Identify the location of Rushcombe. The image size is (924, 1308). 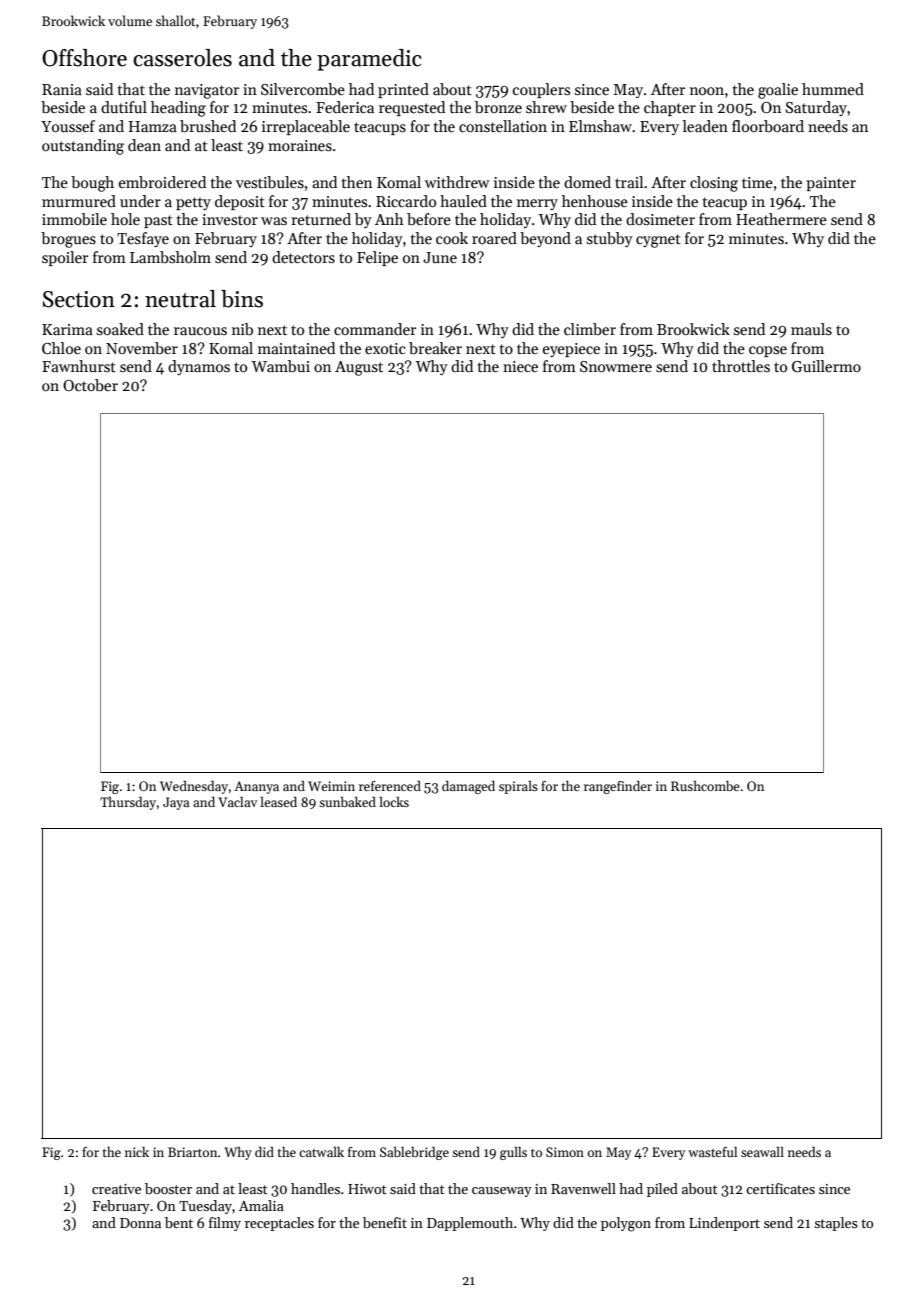
(705, 785).
